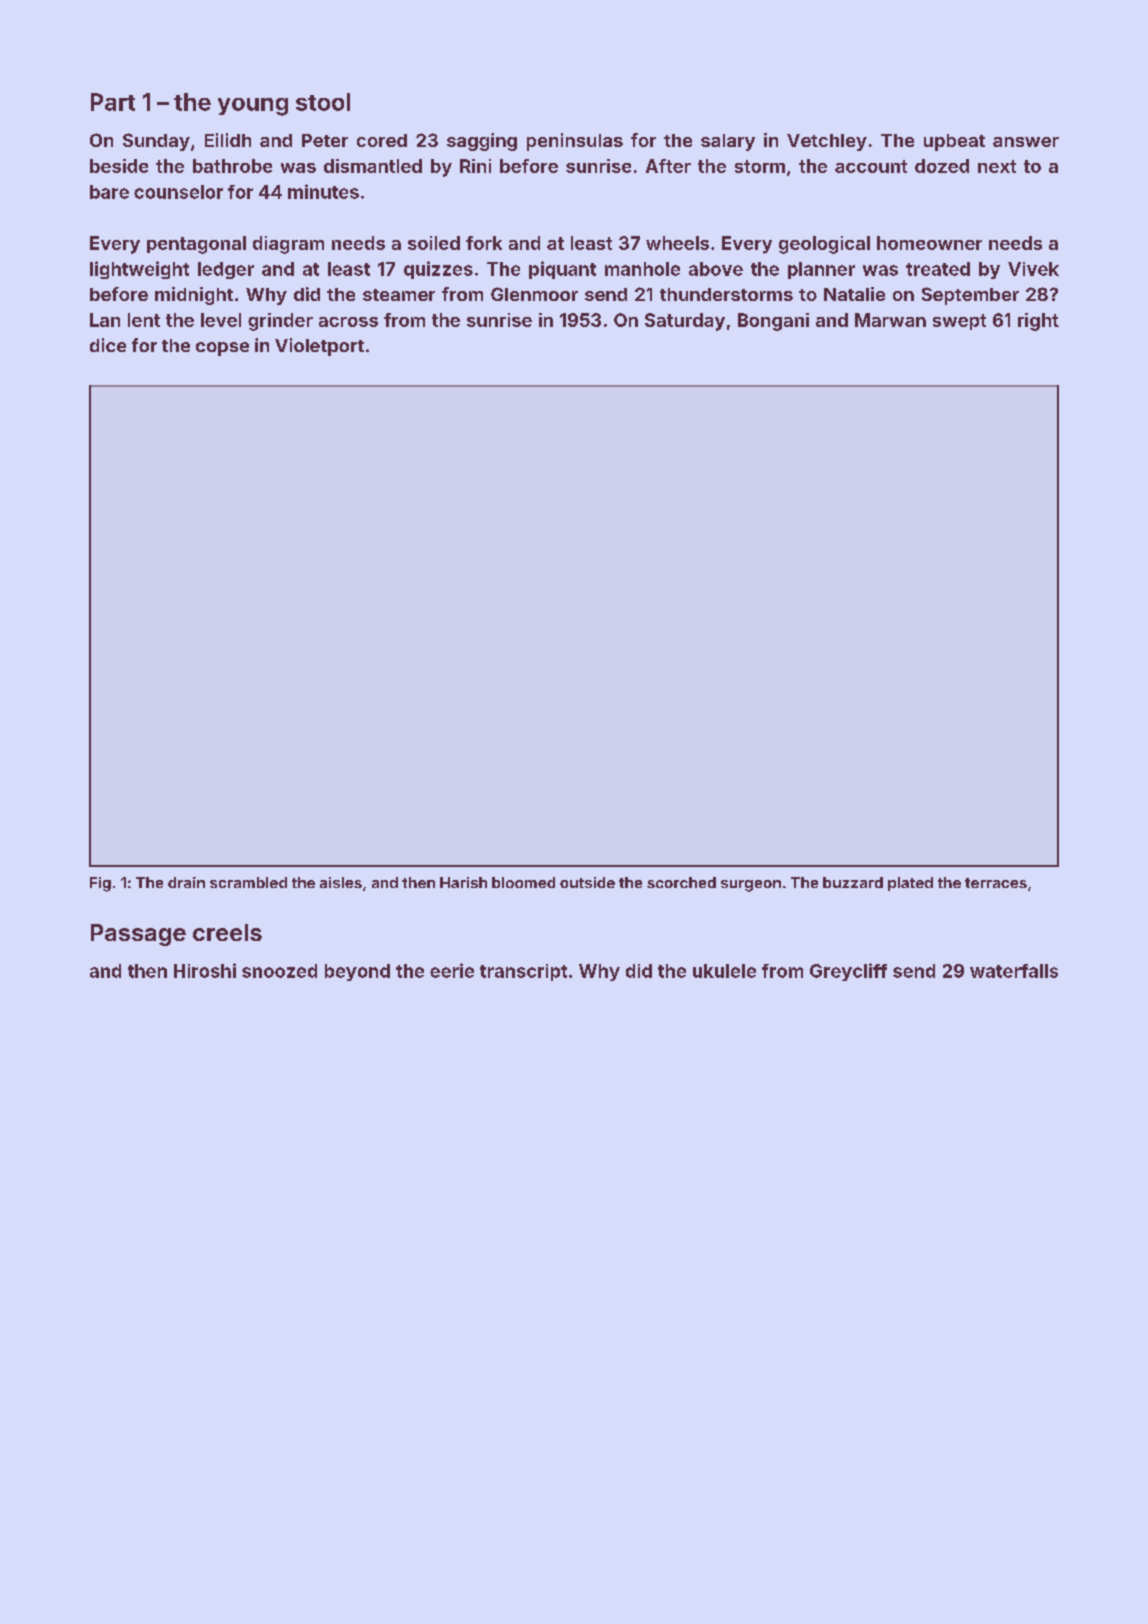  Describe the element at coordinates (482, 142) in the document. I see `sagging` at that location.
